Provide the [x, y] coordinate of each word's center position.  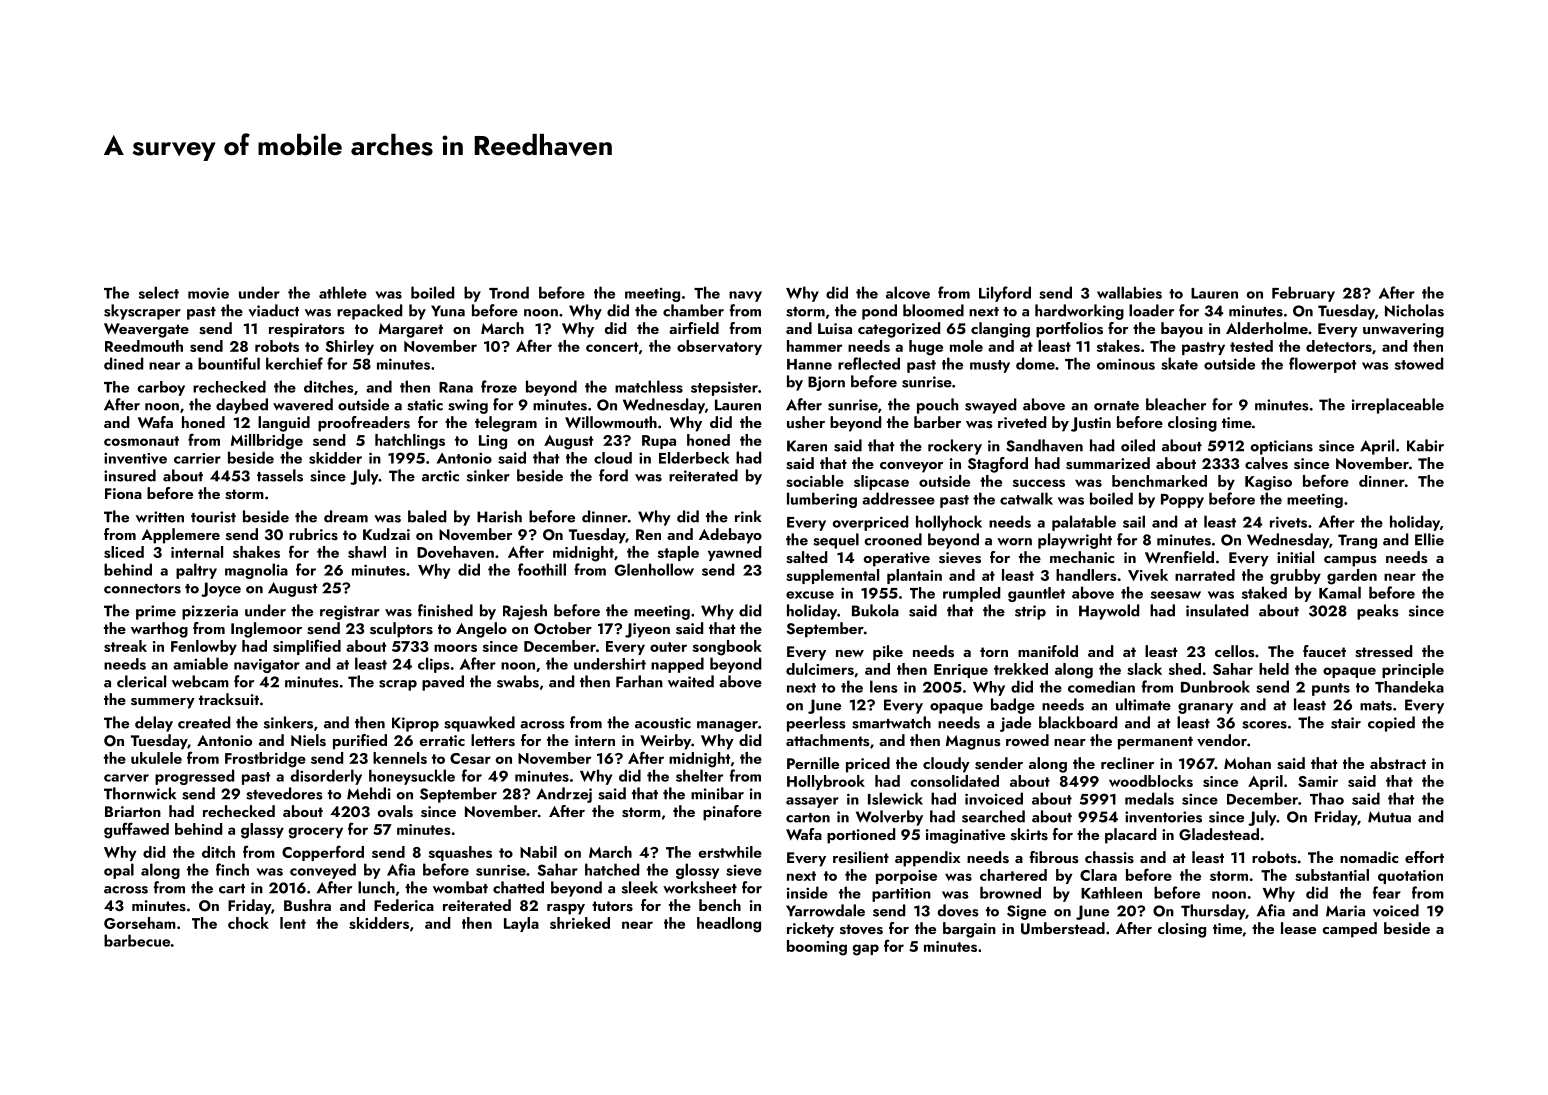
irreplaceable [1398, 406]
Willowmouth [611, 422]
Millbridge [267, 442]
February [1303, 294]
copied [1391, 724]
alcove [908, 292]
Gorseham [140, 923]
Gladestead [1219, 834]
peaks [1378, 612]
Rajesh [525, 612]
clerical [141, 681]
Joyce [221, 589]
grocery [316, 833]
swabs [518, 681]
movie [208, 293]
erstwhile [730, 852]
